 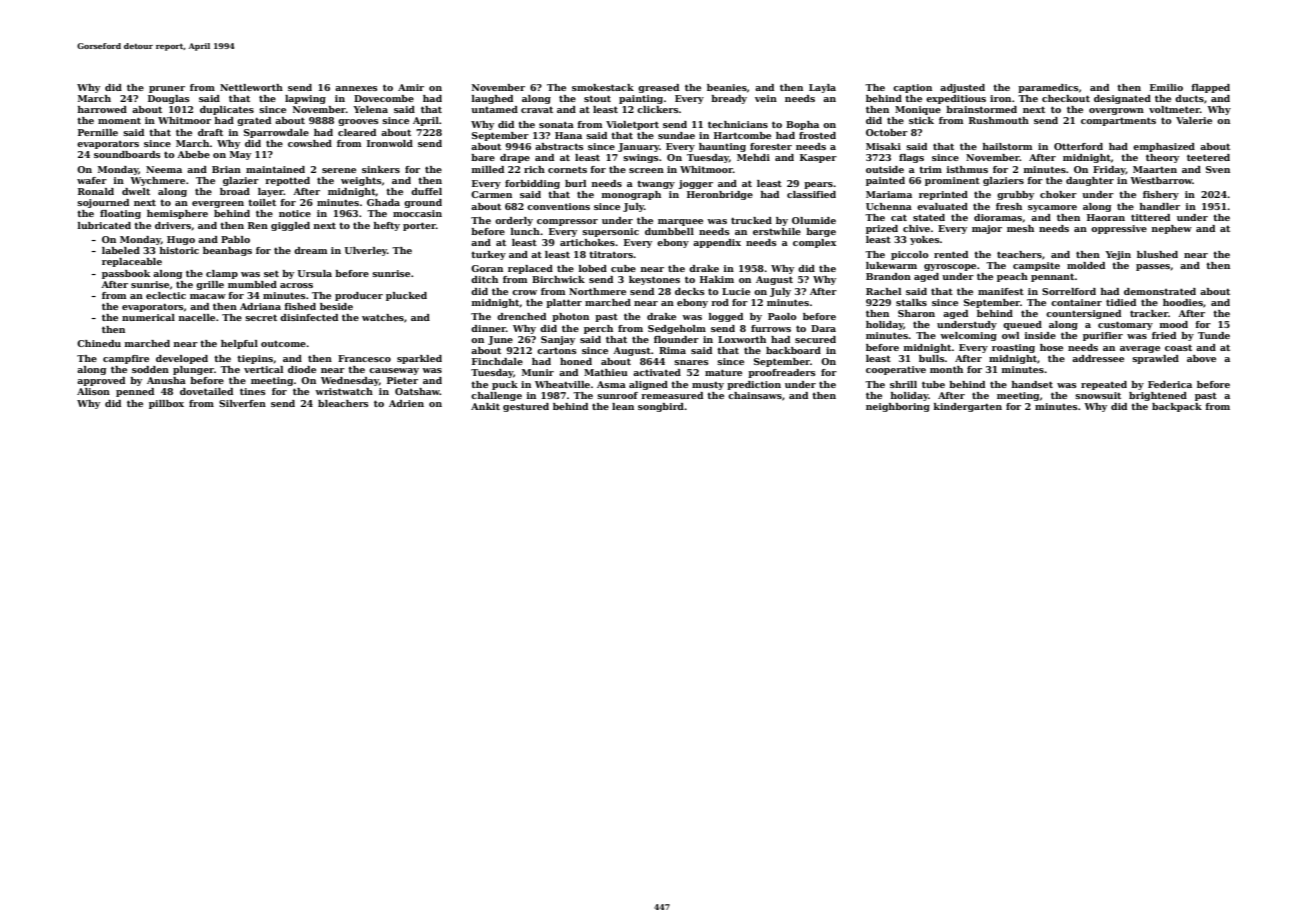 I want to click on Rachel, so click(x=883, y=291).
